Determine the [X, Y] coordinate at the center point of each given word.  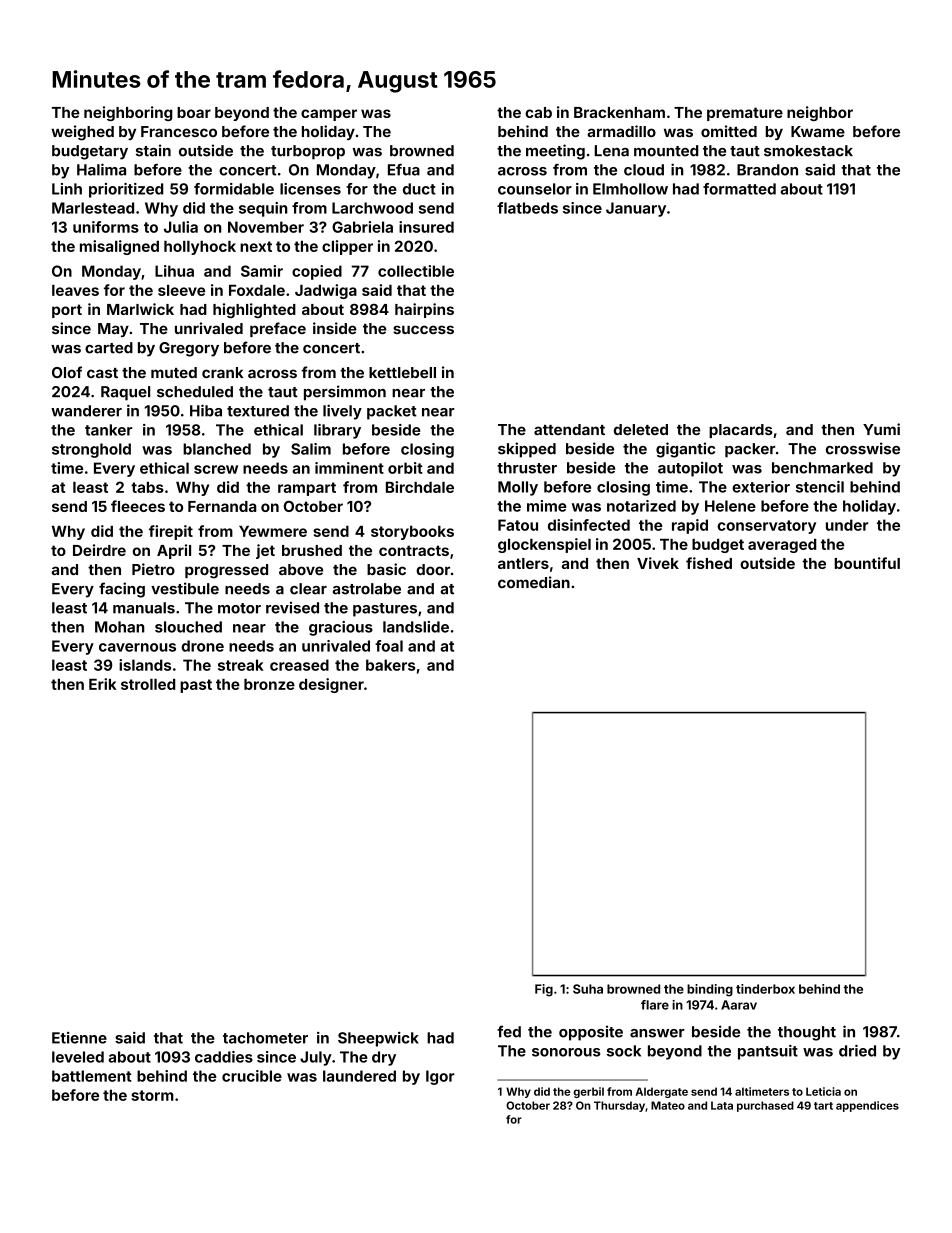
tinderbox [765, 989]
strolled [148, 684]
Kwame [818, 131]
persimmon [345, 393]
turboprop [308, 152]
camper [329, 115]
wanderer [86, 411]
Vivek [658, 563]
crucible [252, 1076]
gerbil [589, 1092]
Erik [103, 684]
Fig [544, 990]
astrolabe [367, 589]
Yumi [881, 429]
